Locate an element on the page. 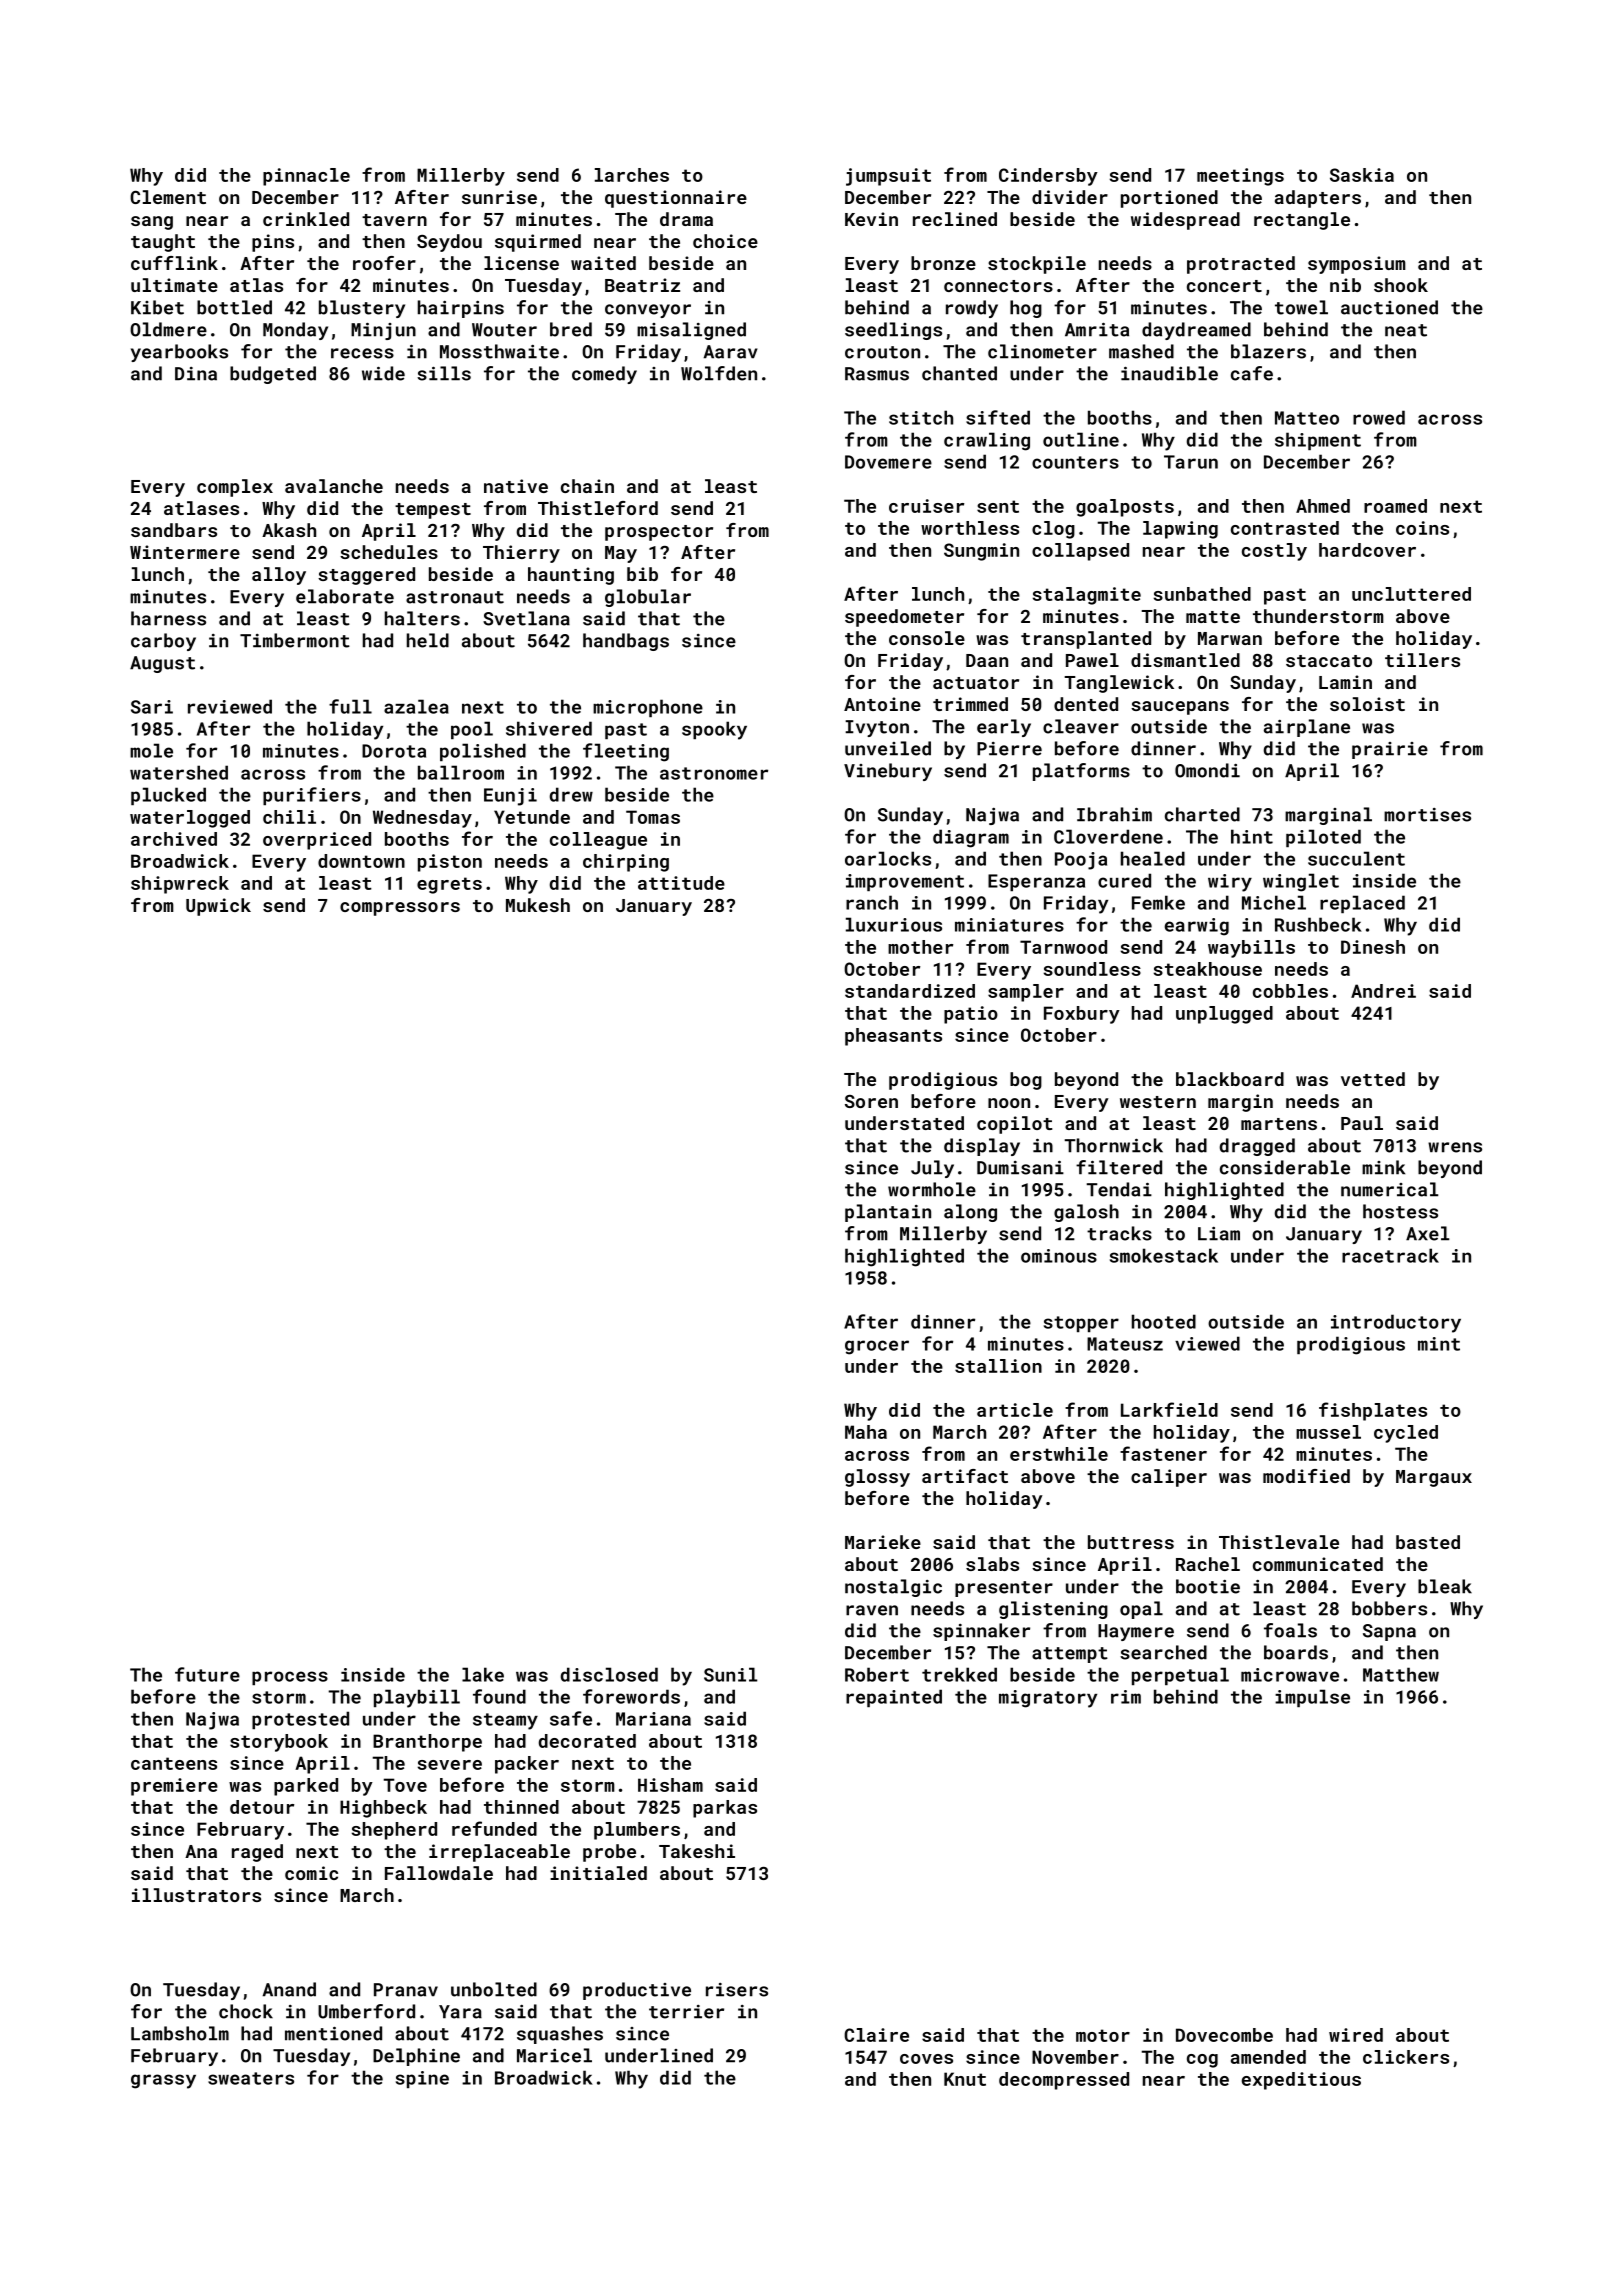 The height and width of the image is (2292, 1620). chili is located at coordinates (289, 817).
